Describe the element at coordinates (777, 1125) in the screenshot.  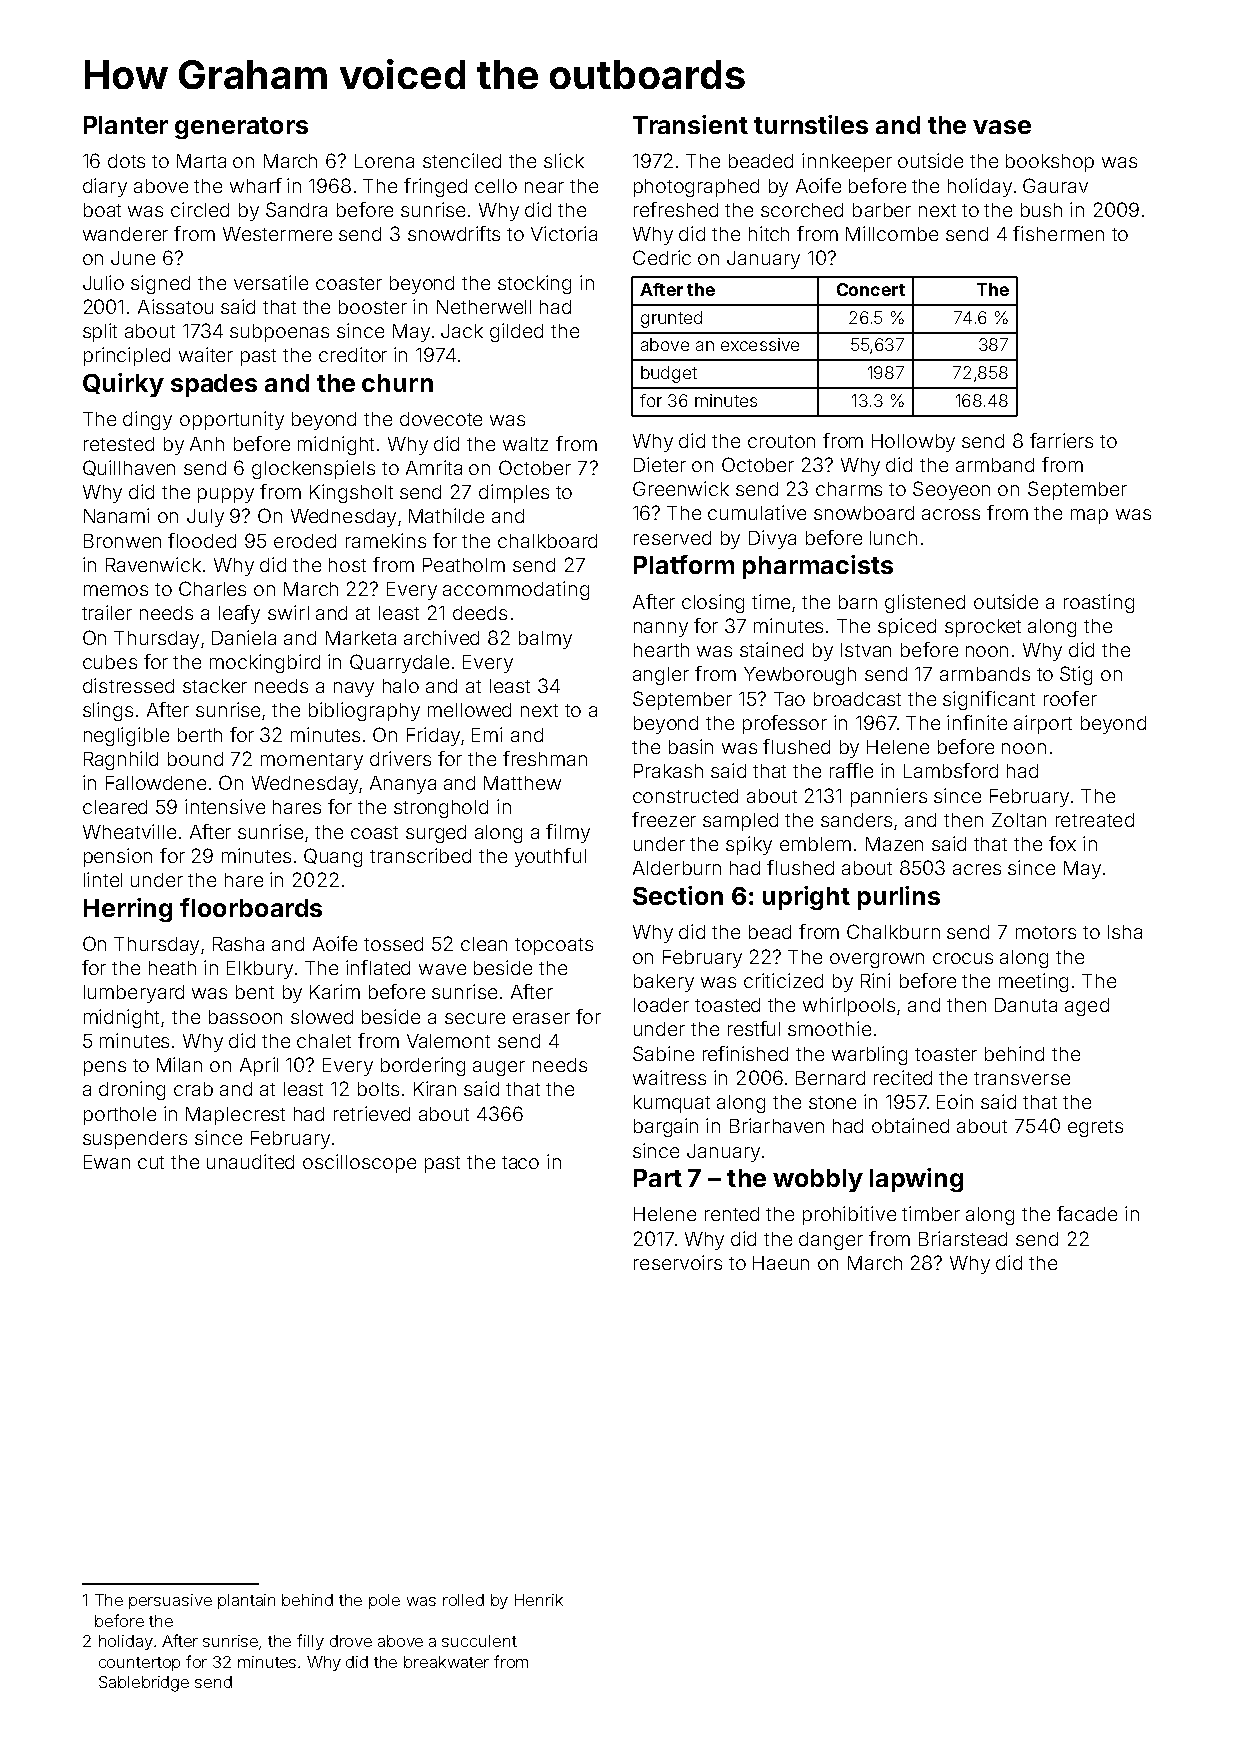
I see `Briarhaven` at that location.
